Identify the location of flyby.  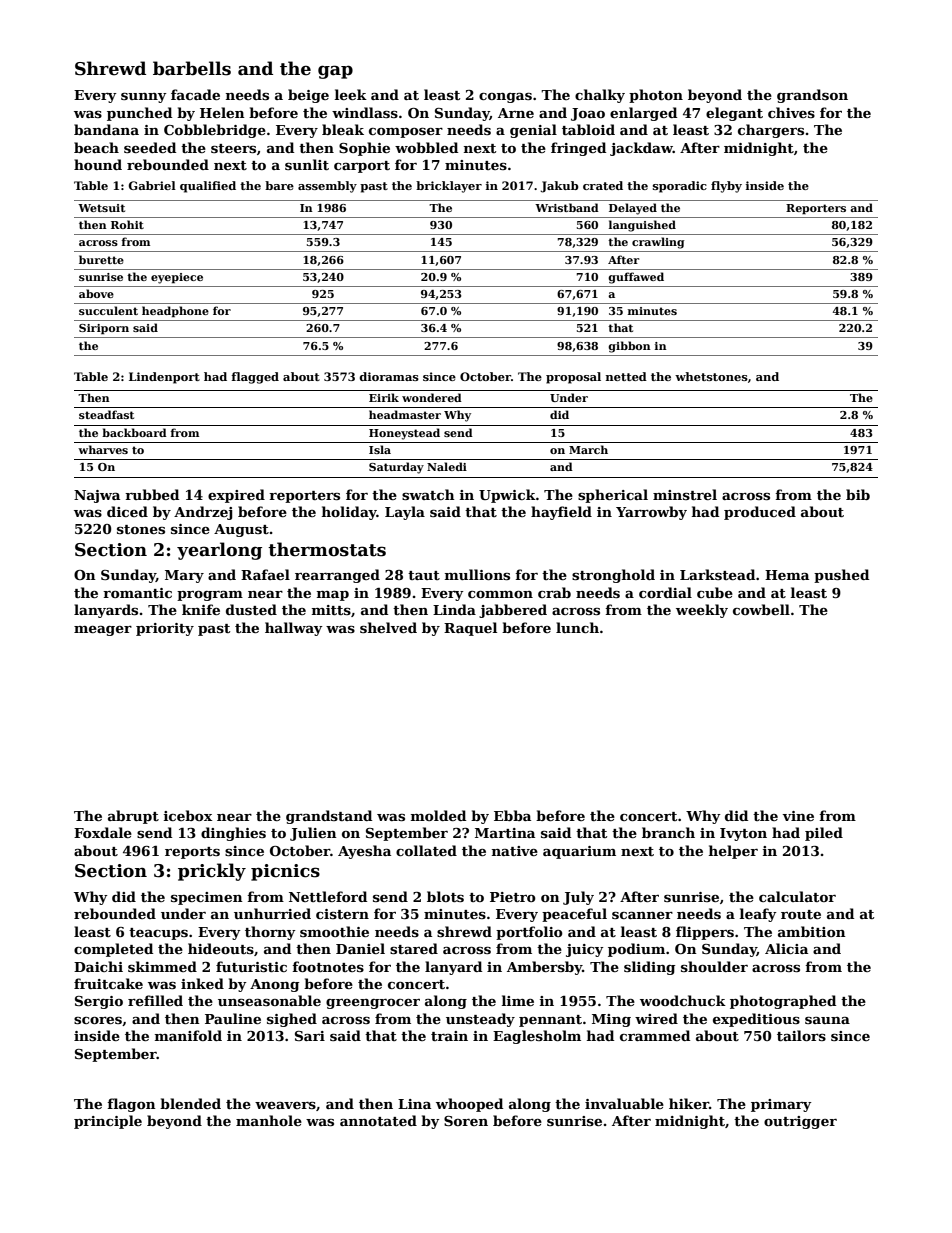
(726, 187).
